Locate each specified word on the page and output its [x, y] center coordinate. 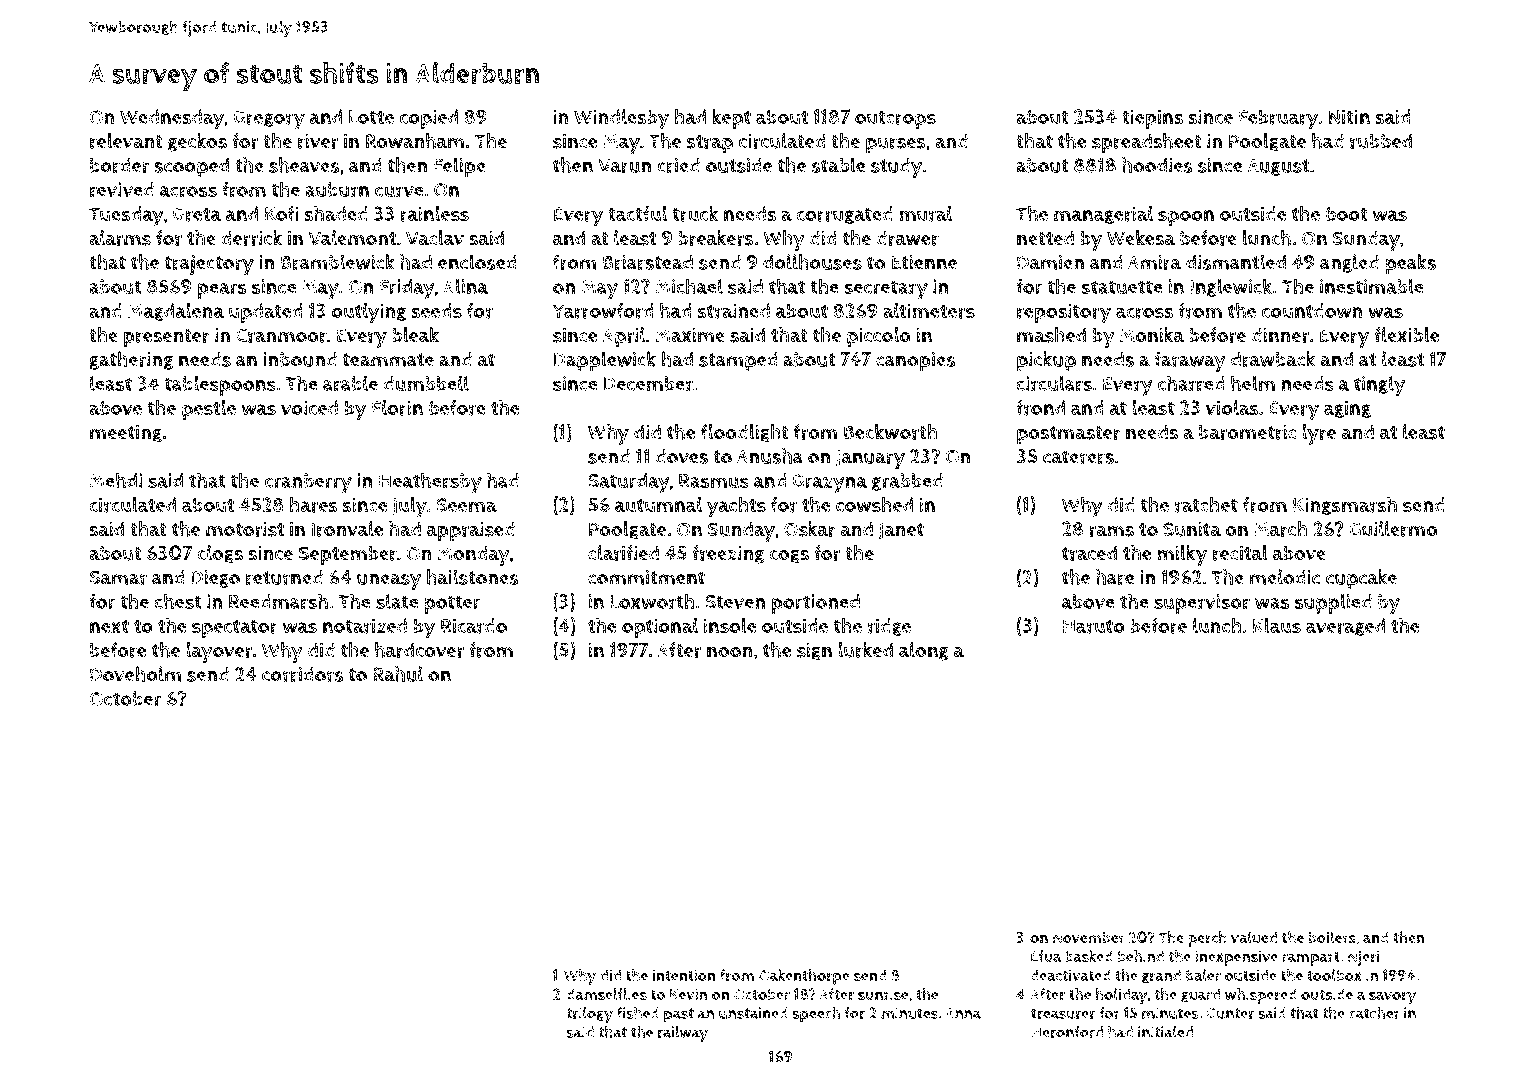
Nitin [1349, 116]
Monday [474, 555]
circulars [1054, 383]
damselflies [606, 994]
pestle [209, 410]
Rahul [398, 674]
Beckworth [890, 432]
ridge [889, 627]
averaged [1345, 627]
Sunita [1192, 529]
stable [838, 165]
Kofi [282, 213]
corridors [303, 674]
